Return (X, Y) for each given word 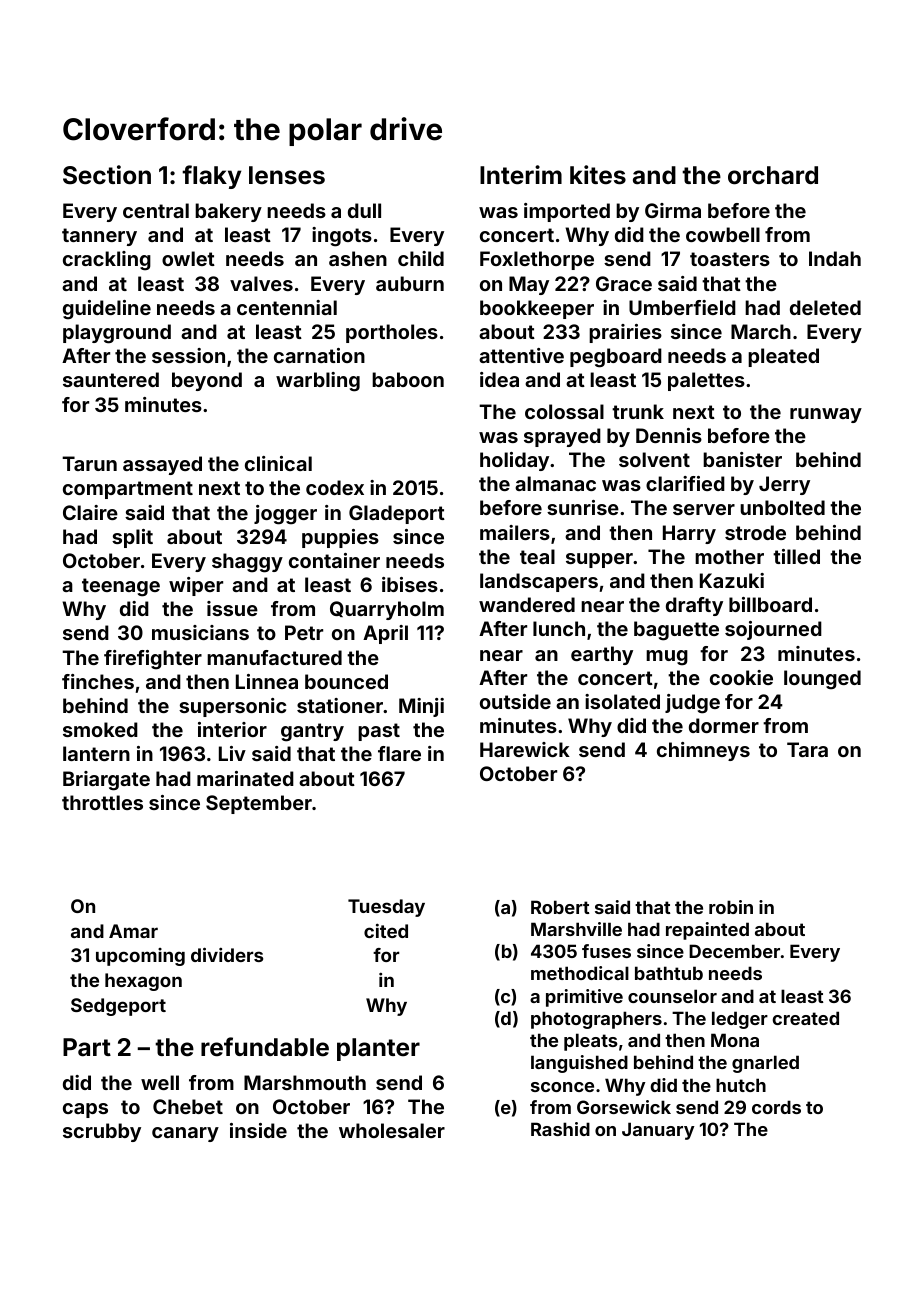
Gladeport (397, 514)
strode (755, 532)
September (259, 804)
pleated (783, 357)
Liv (232, 753)
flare (399, 753)
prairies (625, 333)
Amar (133, 931)
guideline (107, 310)
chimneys (703, 751)
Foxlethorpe (537, 260)
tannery (99, 237)
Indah (835, 258)
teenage (121, 587)
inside (258, 1130)
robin (731, 907)
